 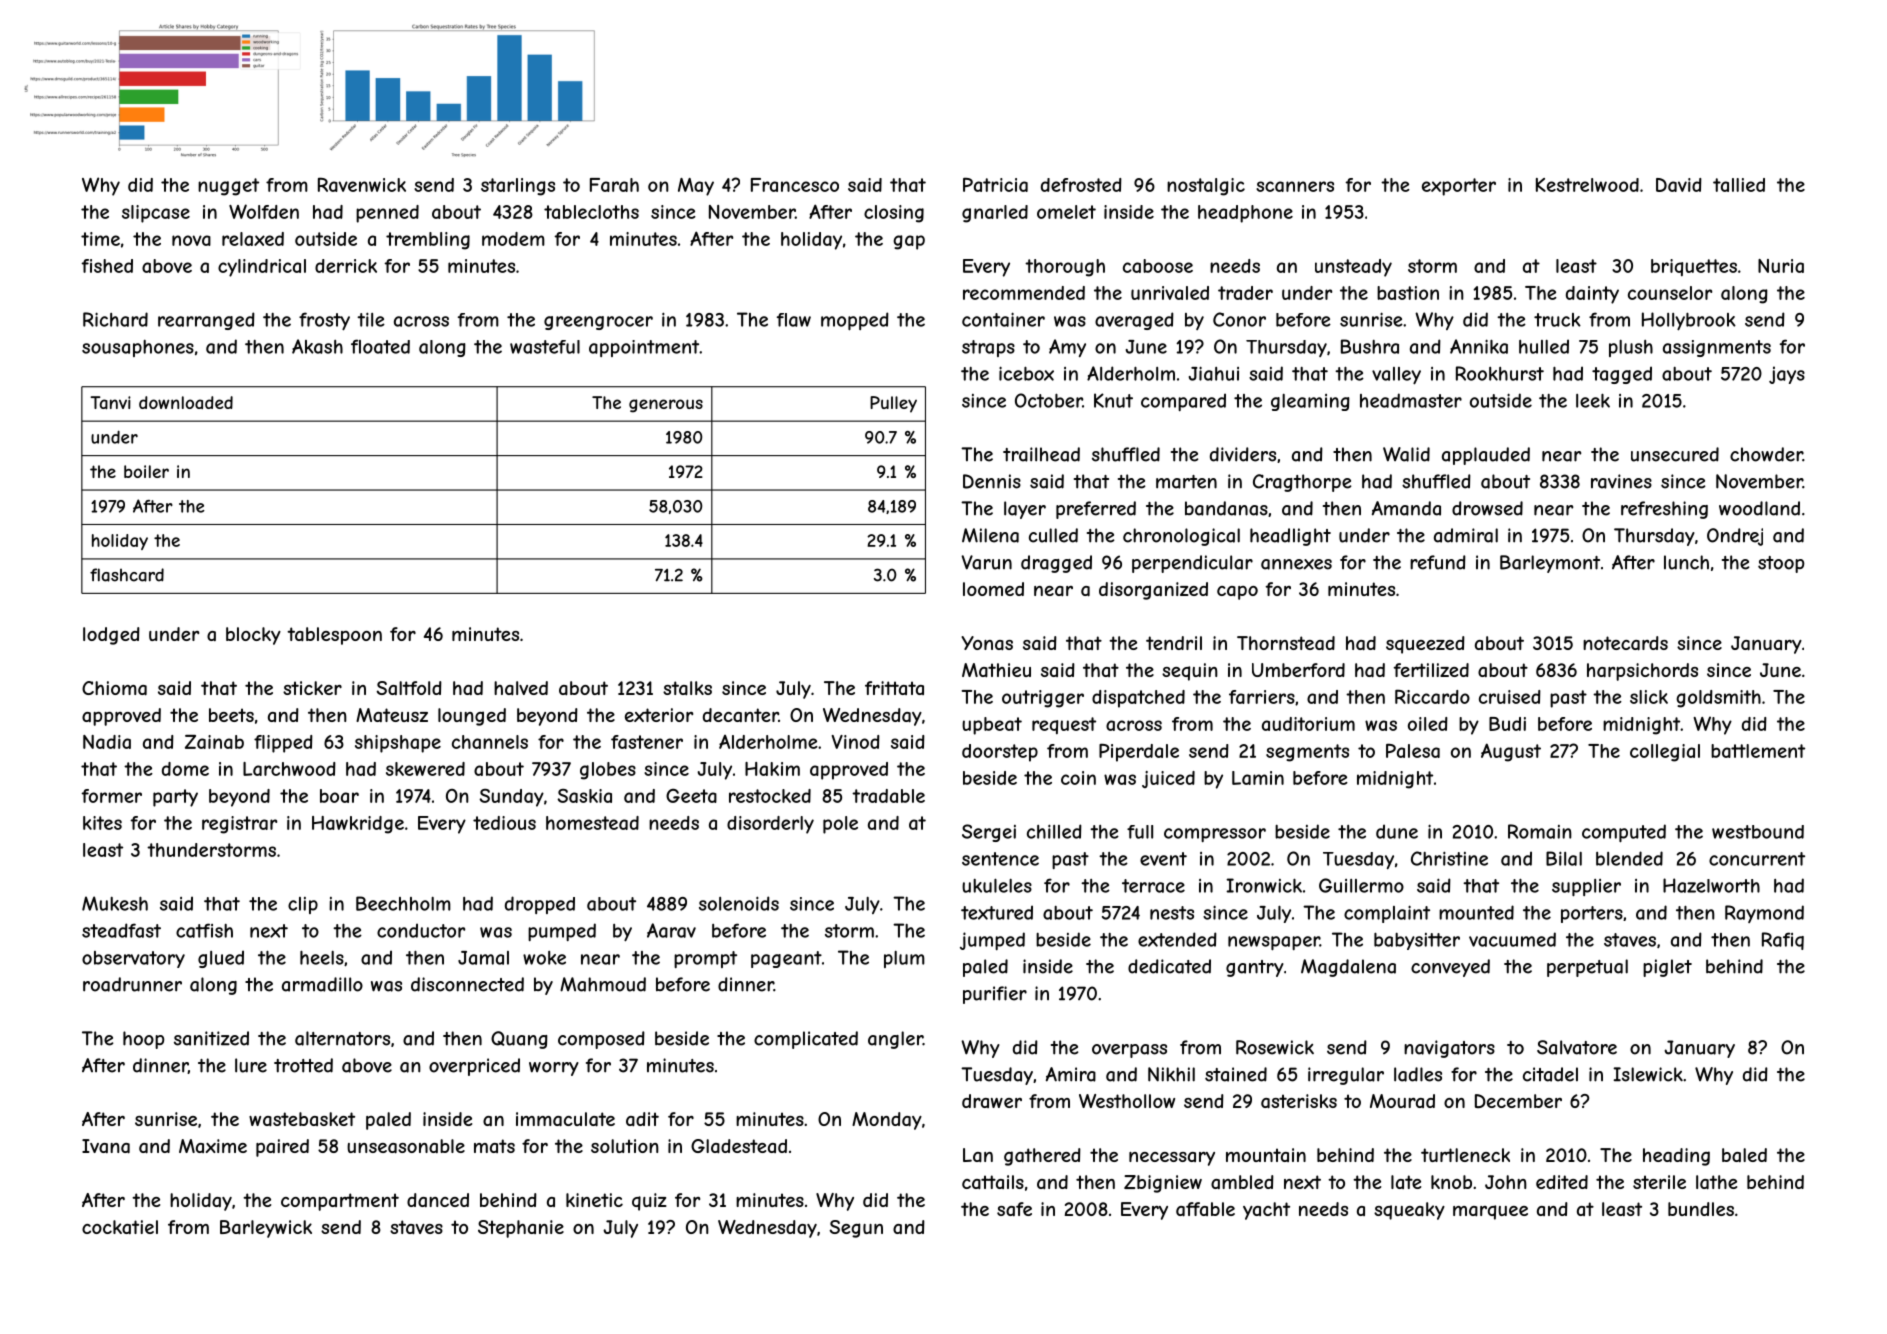 I want to click on westbound, so click(x=1758, y=832).
